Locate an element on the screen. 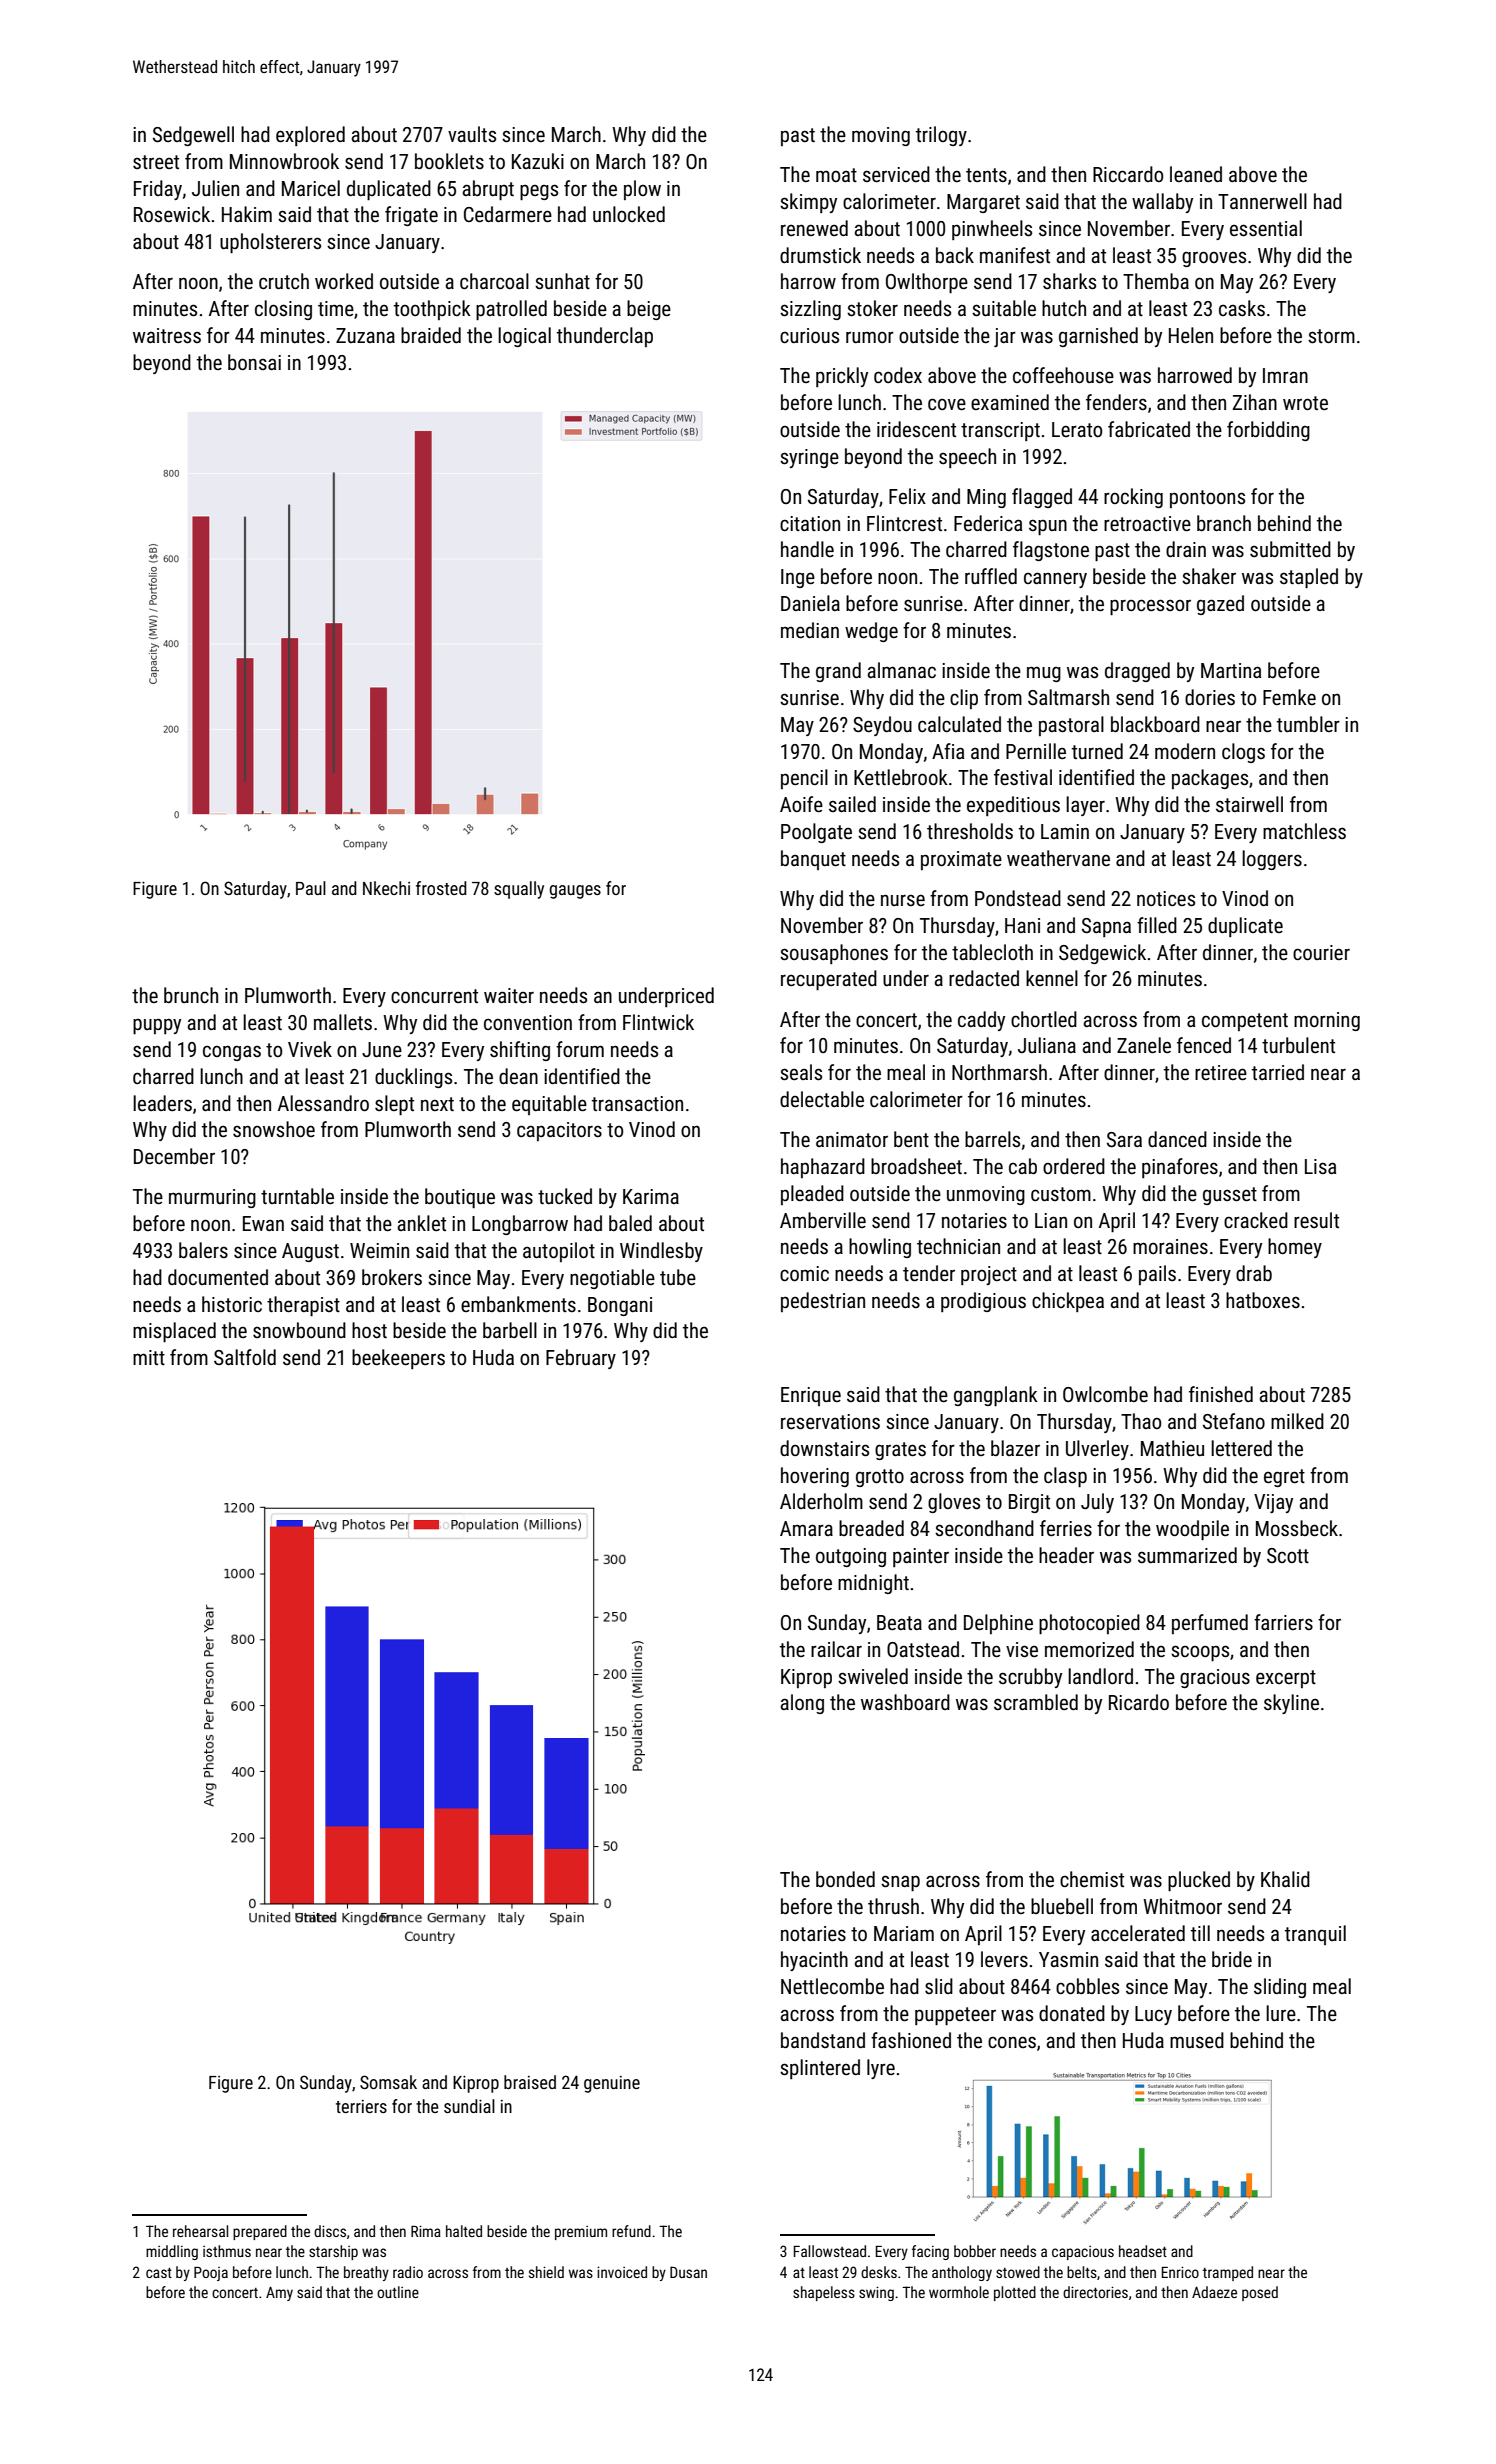 The image size is (1496, 2464). trilogy is located at coordinates (941, 136).
